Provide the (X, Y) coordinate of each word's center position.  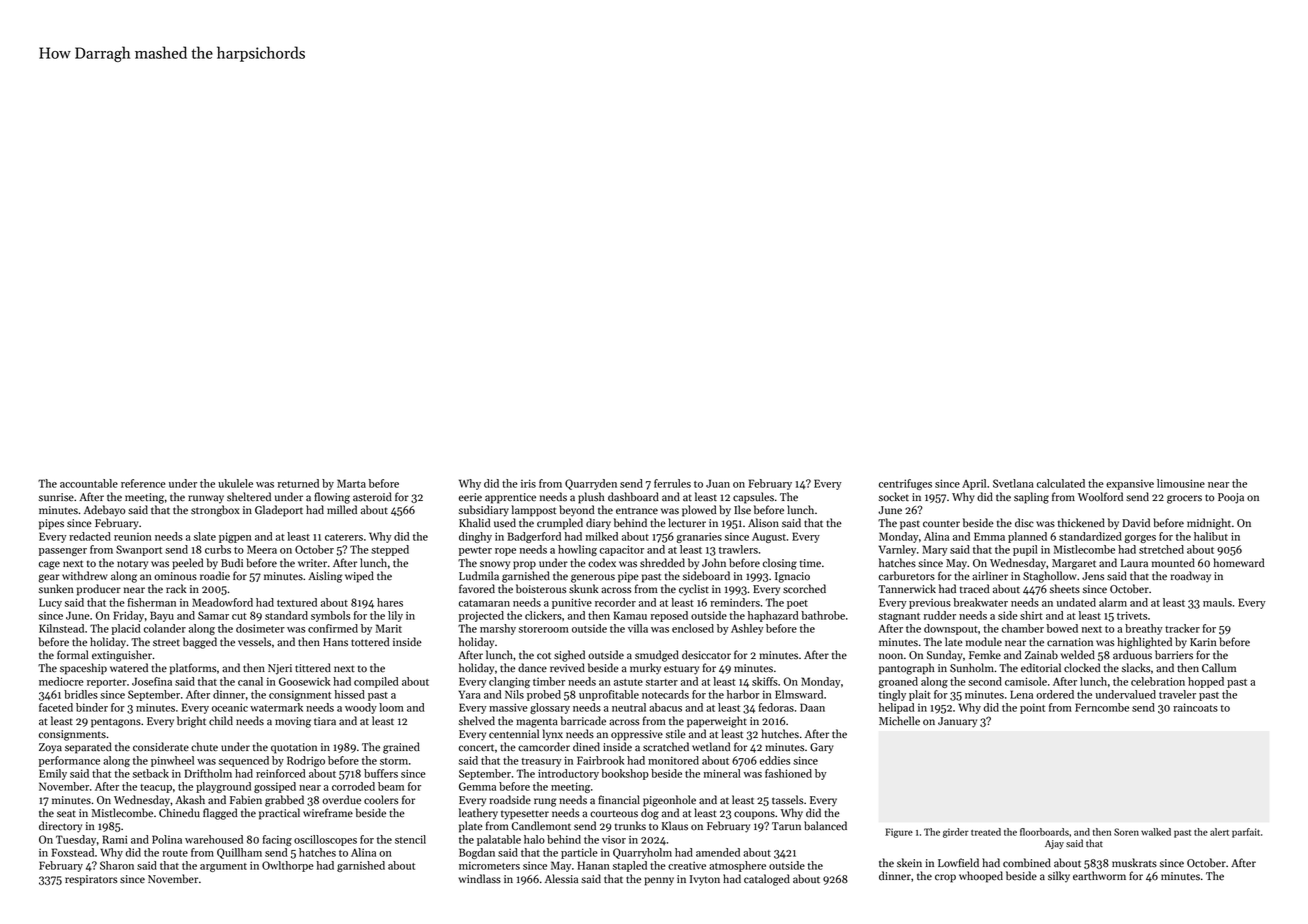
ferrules (672, 483)
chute (204, 747)
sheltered (249, 497)
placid (125, 629)
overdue (341, 800)
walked (1156, 832)
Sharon (117, 865)
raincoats (1195, 707)
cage (49, 565)
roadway (1191, 577)
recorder (615, 602)
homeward (1239, 563)
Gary (822, 748)
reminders (735, 602)
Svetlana (1013, 483)
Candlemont (541, 826)
